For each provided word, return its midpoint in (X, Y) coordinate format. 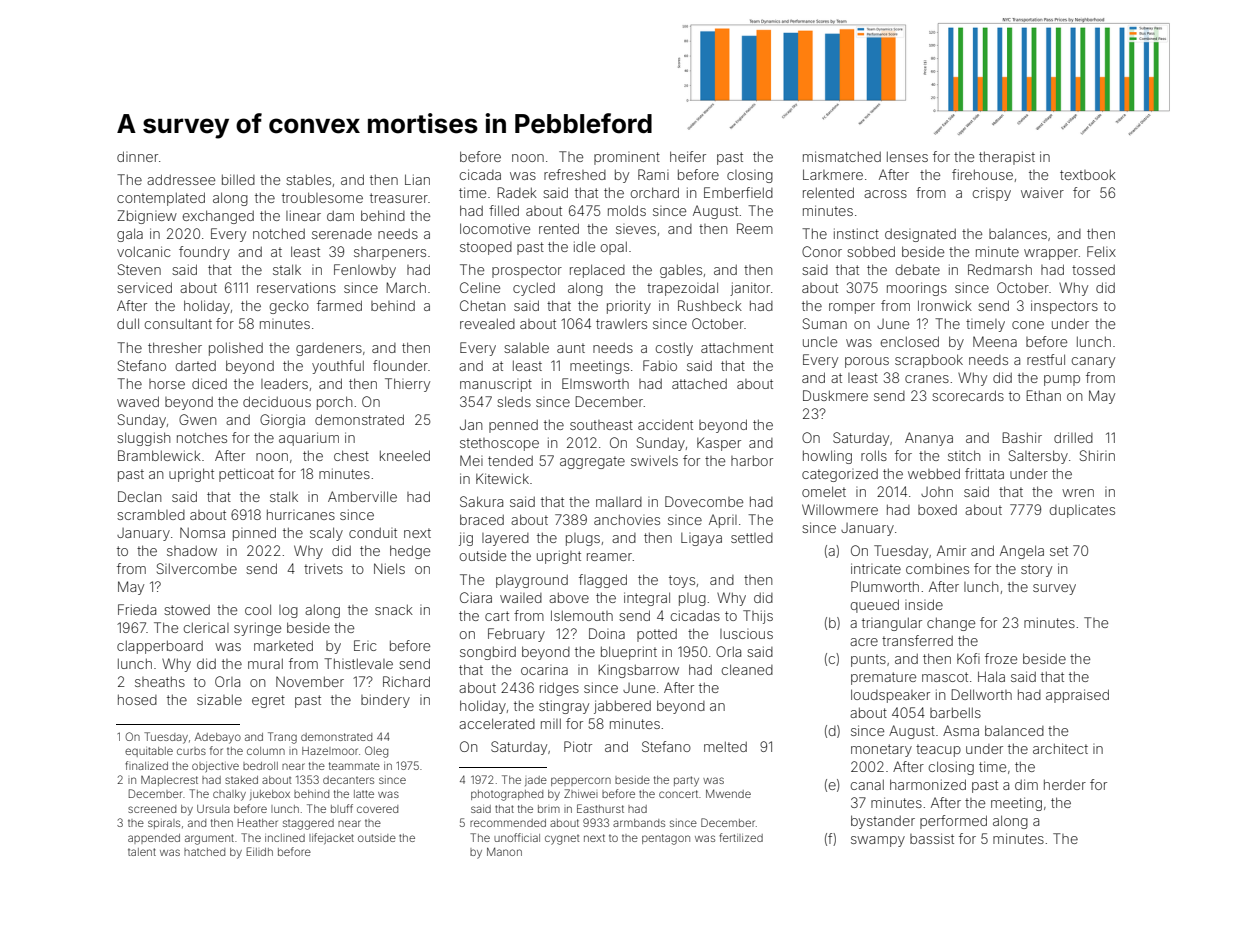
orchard (655, 192)
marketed (283, 645)
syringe (257, 629)
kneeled (405, 455)
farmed (339, 305)
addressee (181, 179)
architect (1060, 748)
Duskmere (835, 395)
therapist (1007, 158)
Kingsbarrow (638, 671)
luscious (746, 634)
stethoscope (499, 444)
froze (1001, 658)
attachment (737, 347)
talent (142, 852)
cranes (927, 379)
